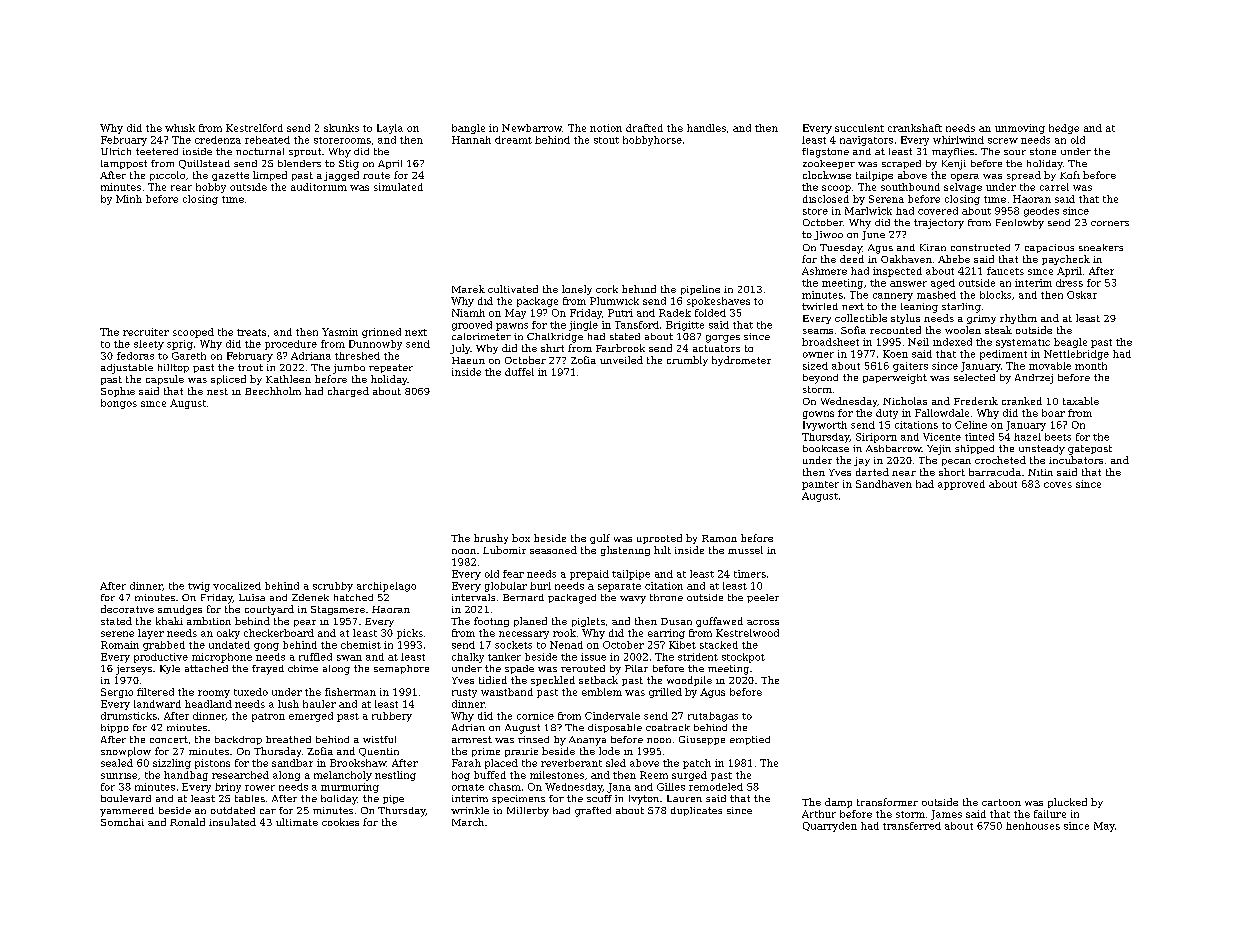  What do you see at coordinates (745, 550) in the image?
I see `mussel` at bounding box center [745, 550].
